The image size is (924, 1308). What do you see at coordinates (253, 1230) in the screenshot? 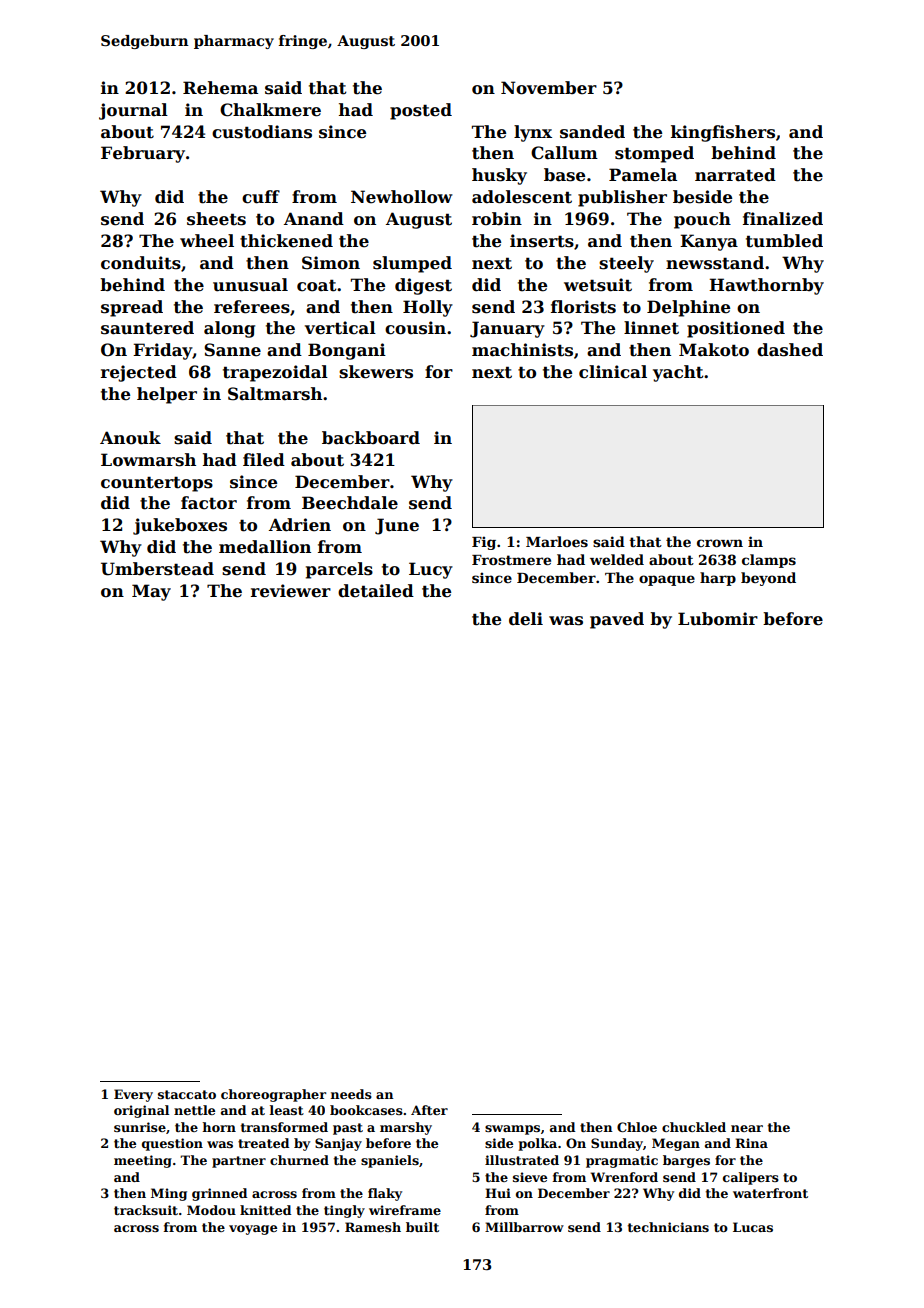
I see `voyage` at bounding box center [253, 1230].
